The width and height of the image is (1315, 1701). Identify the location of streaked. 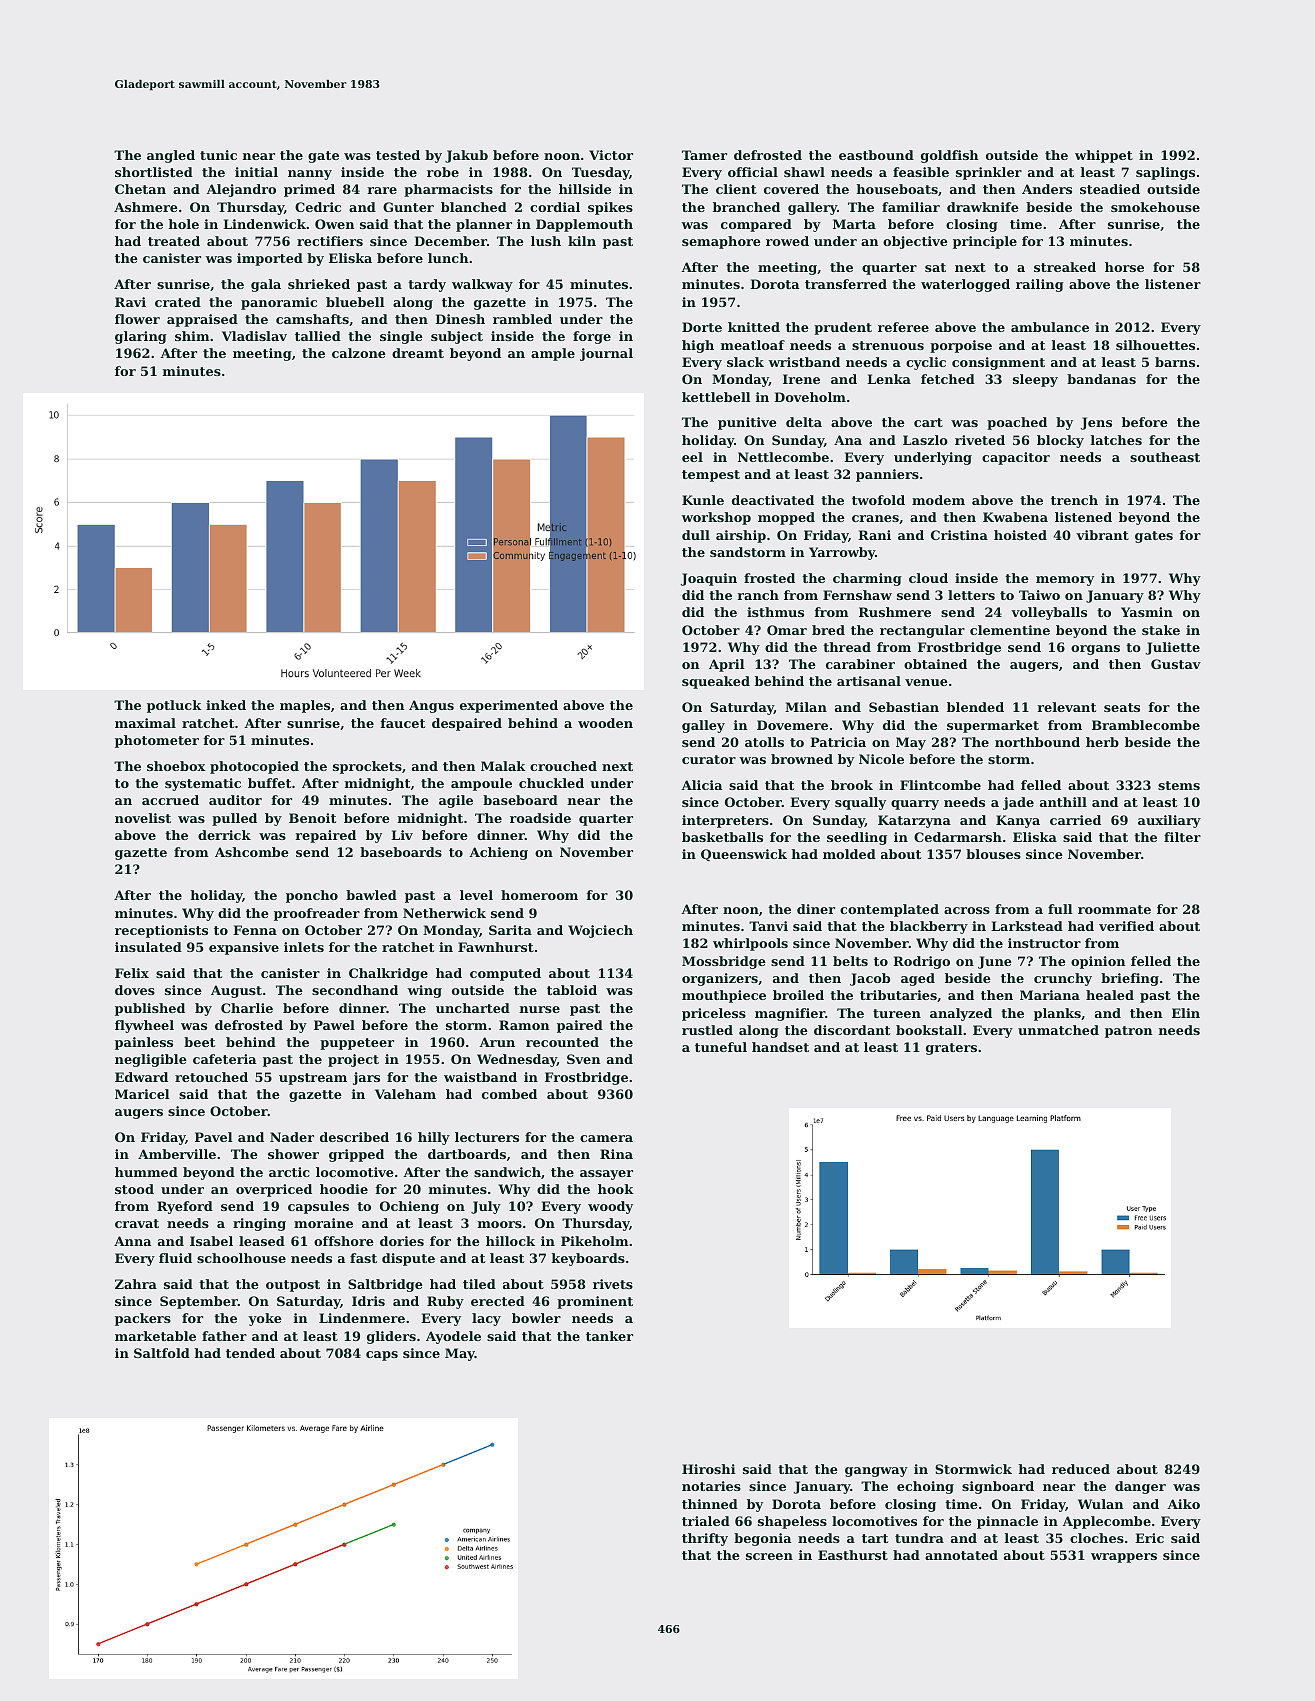
(1065, 267).
